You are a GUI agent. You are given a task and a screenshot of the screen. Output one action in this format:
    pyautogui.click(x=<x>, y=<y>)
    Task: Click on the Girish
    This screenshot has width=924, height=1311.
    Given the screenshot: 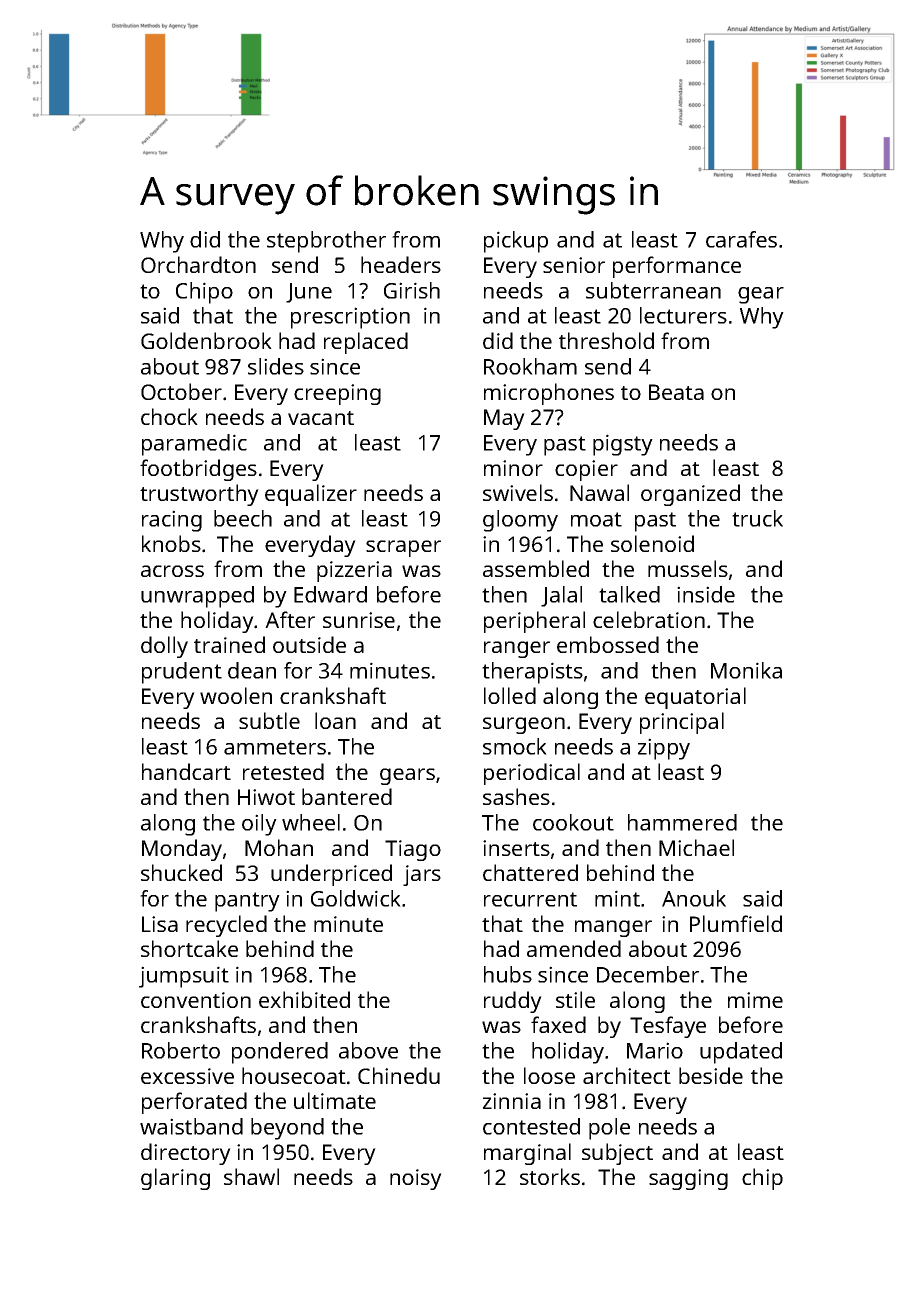 What is the action you would take?
    pyautogui.click(x=412, y=290)
